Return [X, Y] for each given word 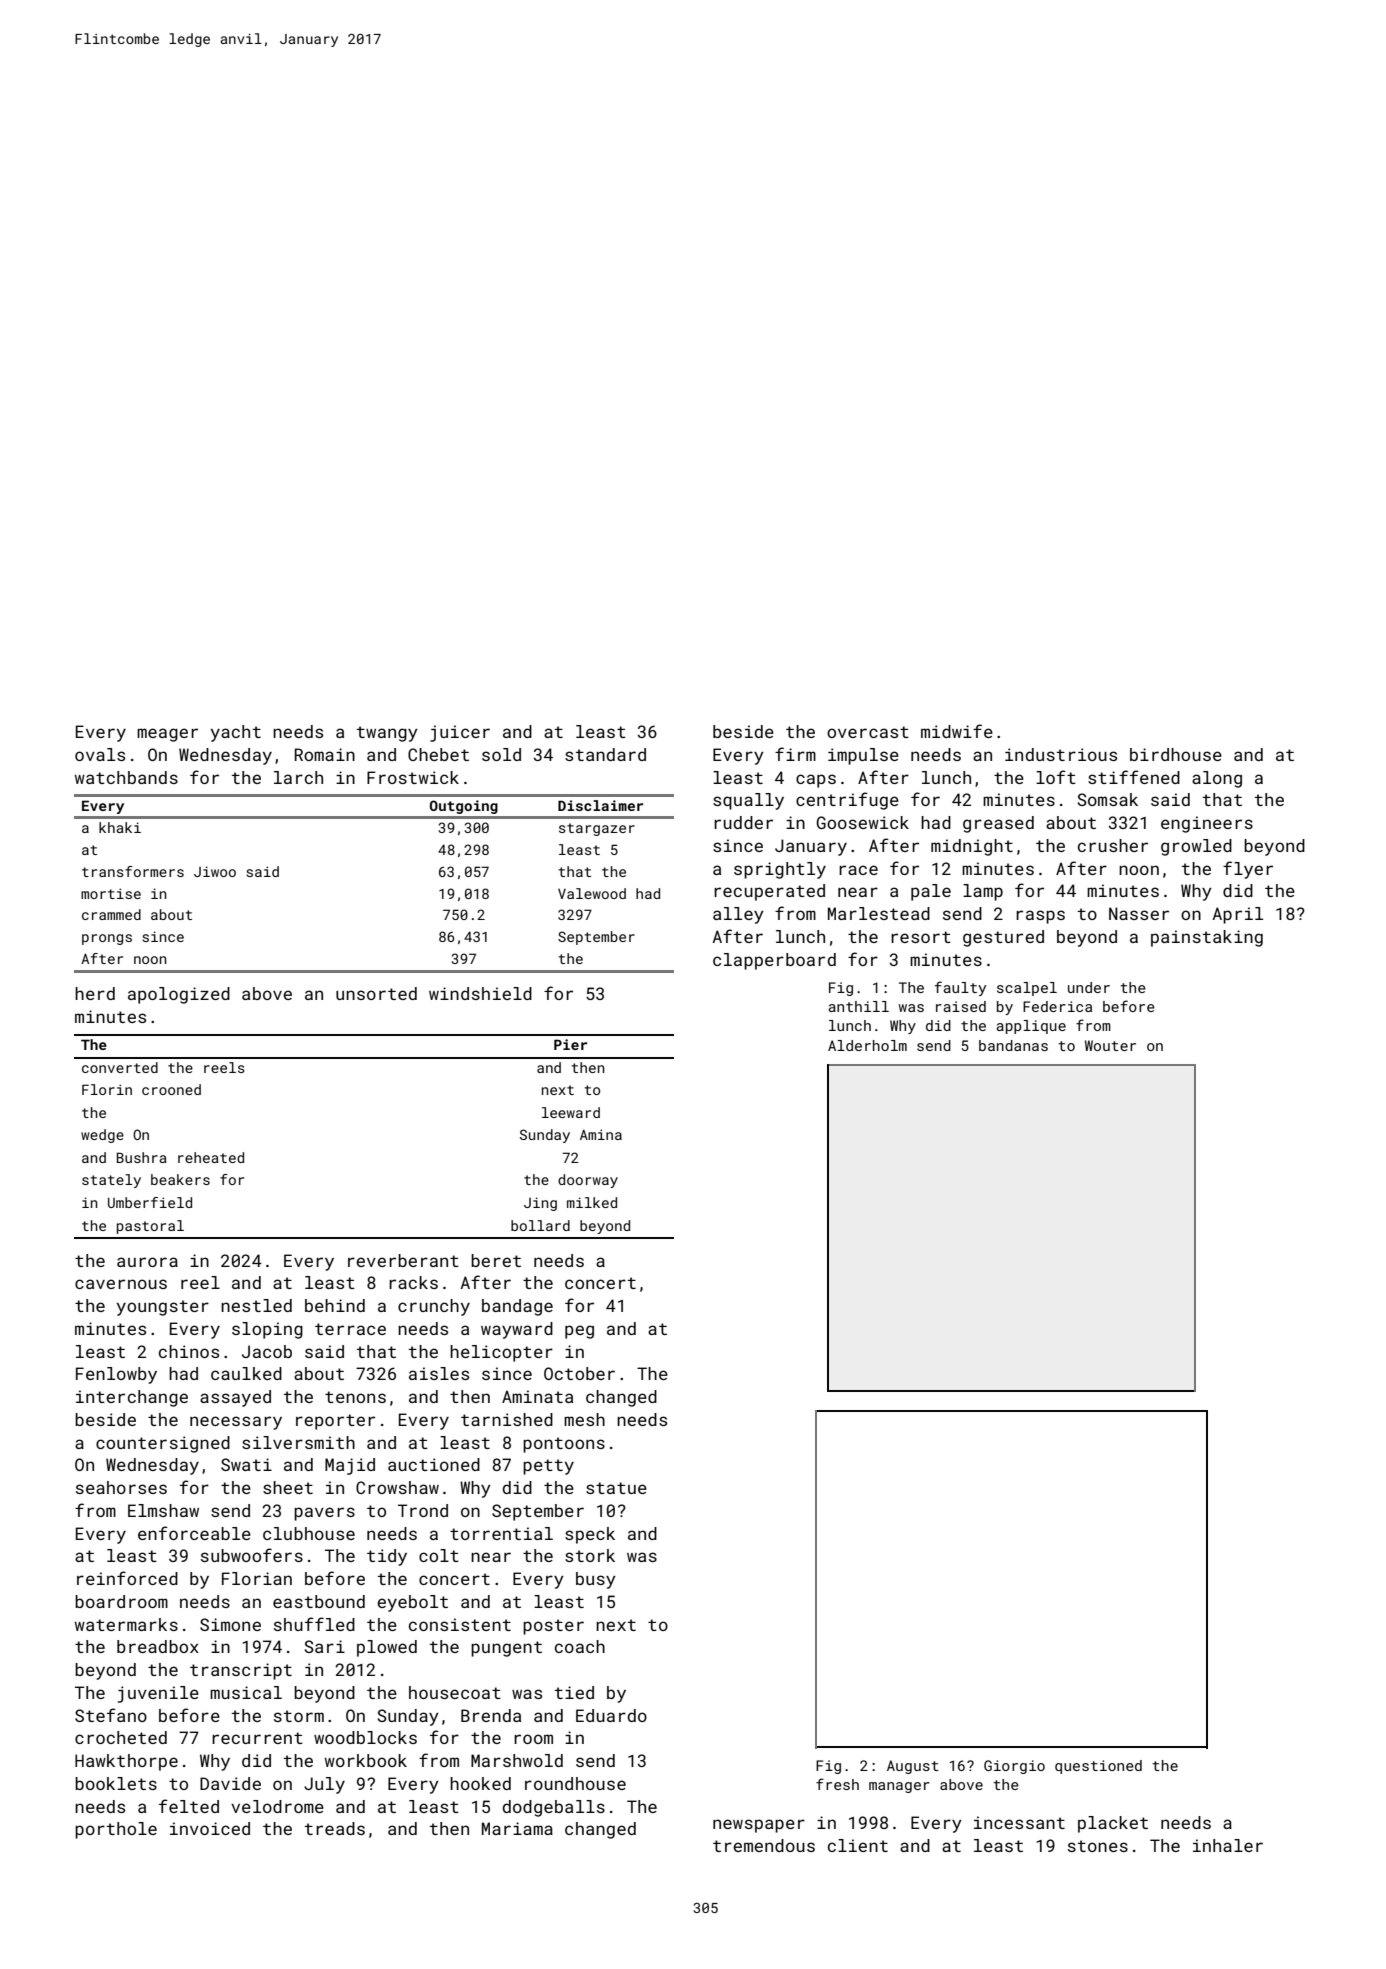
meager [167, 735]
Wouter [1110, 1045]
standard [605, 754]
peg [579, 1332]
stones [1098, 1846]
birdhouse [1176, 754]
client [858, 1845]
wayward [517, 1330]
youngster [163, 1308]
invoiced [210, 1828]
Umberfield [150, 1202]
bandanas [1013, 1045]
